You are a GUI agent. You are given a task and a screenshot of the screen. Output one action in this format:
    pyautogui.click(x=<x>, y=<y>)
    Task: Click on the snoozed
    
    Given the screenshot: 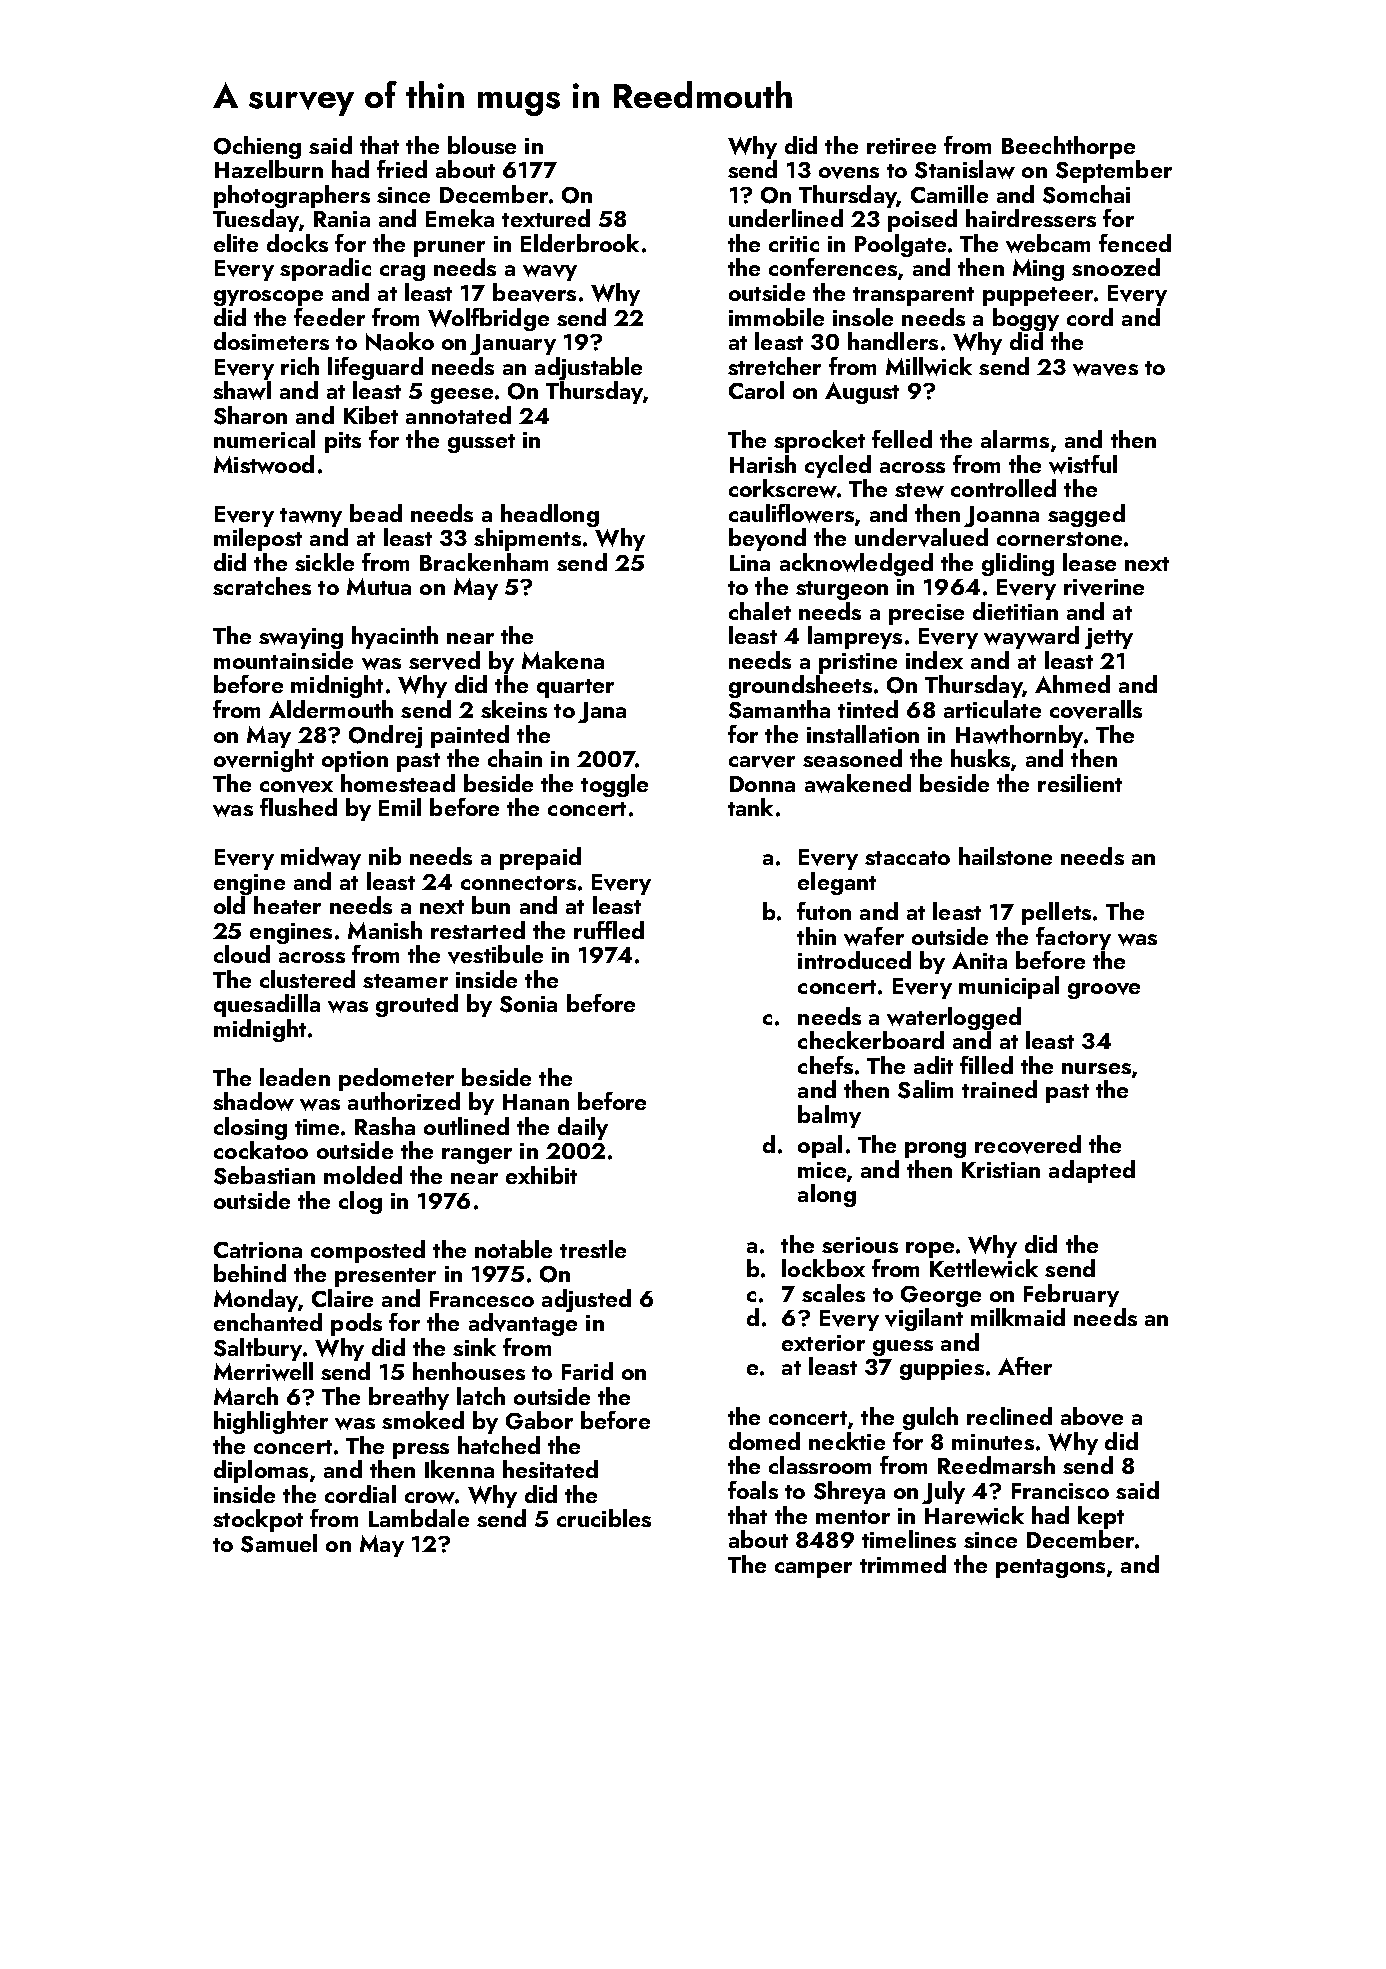 What is the action you would take?
    pyautogui.click(x=1116, y=267)
